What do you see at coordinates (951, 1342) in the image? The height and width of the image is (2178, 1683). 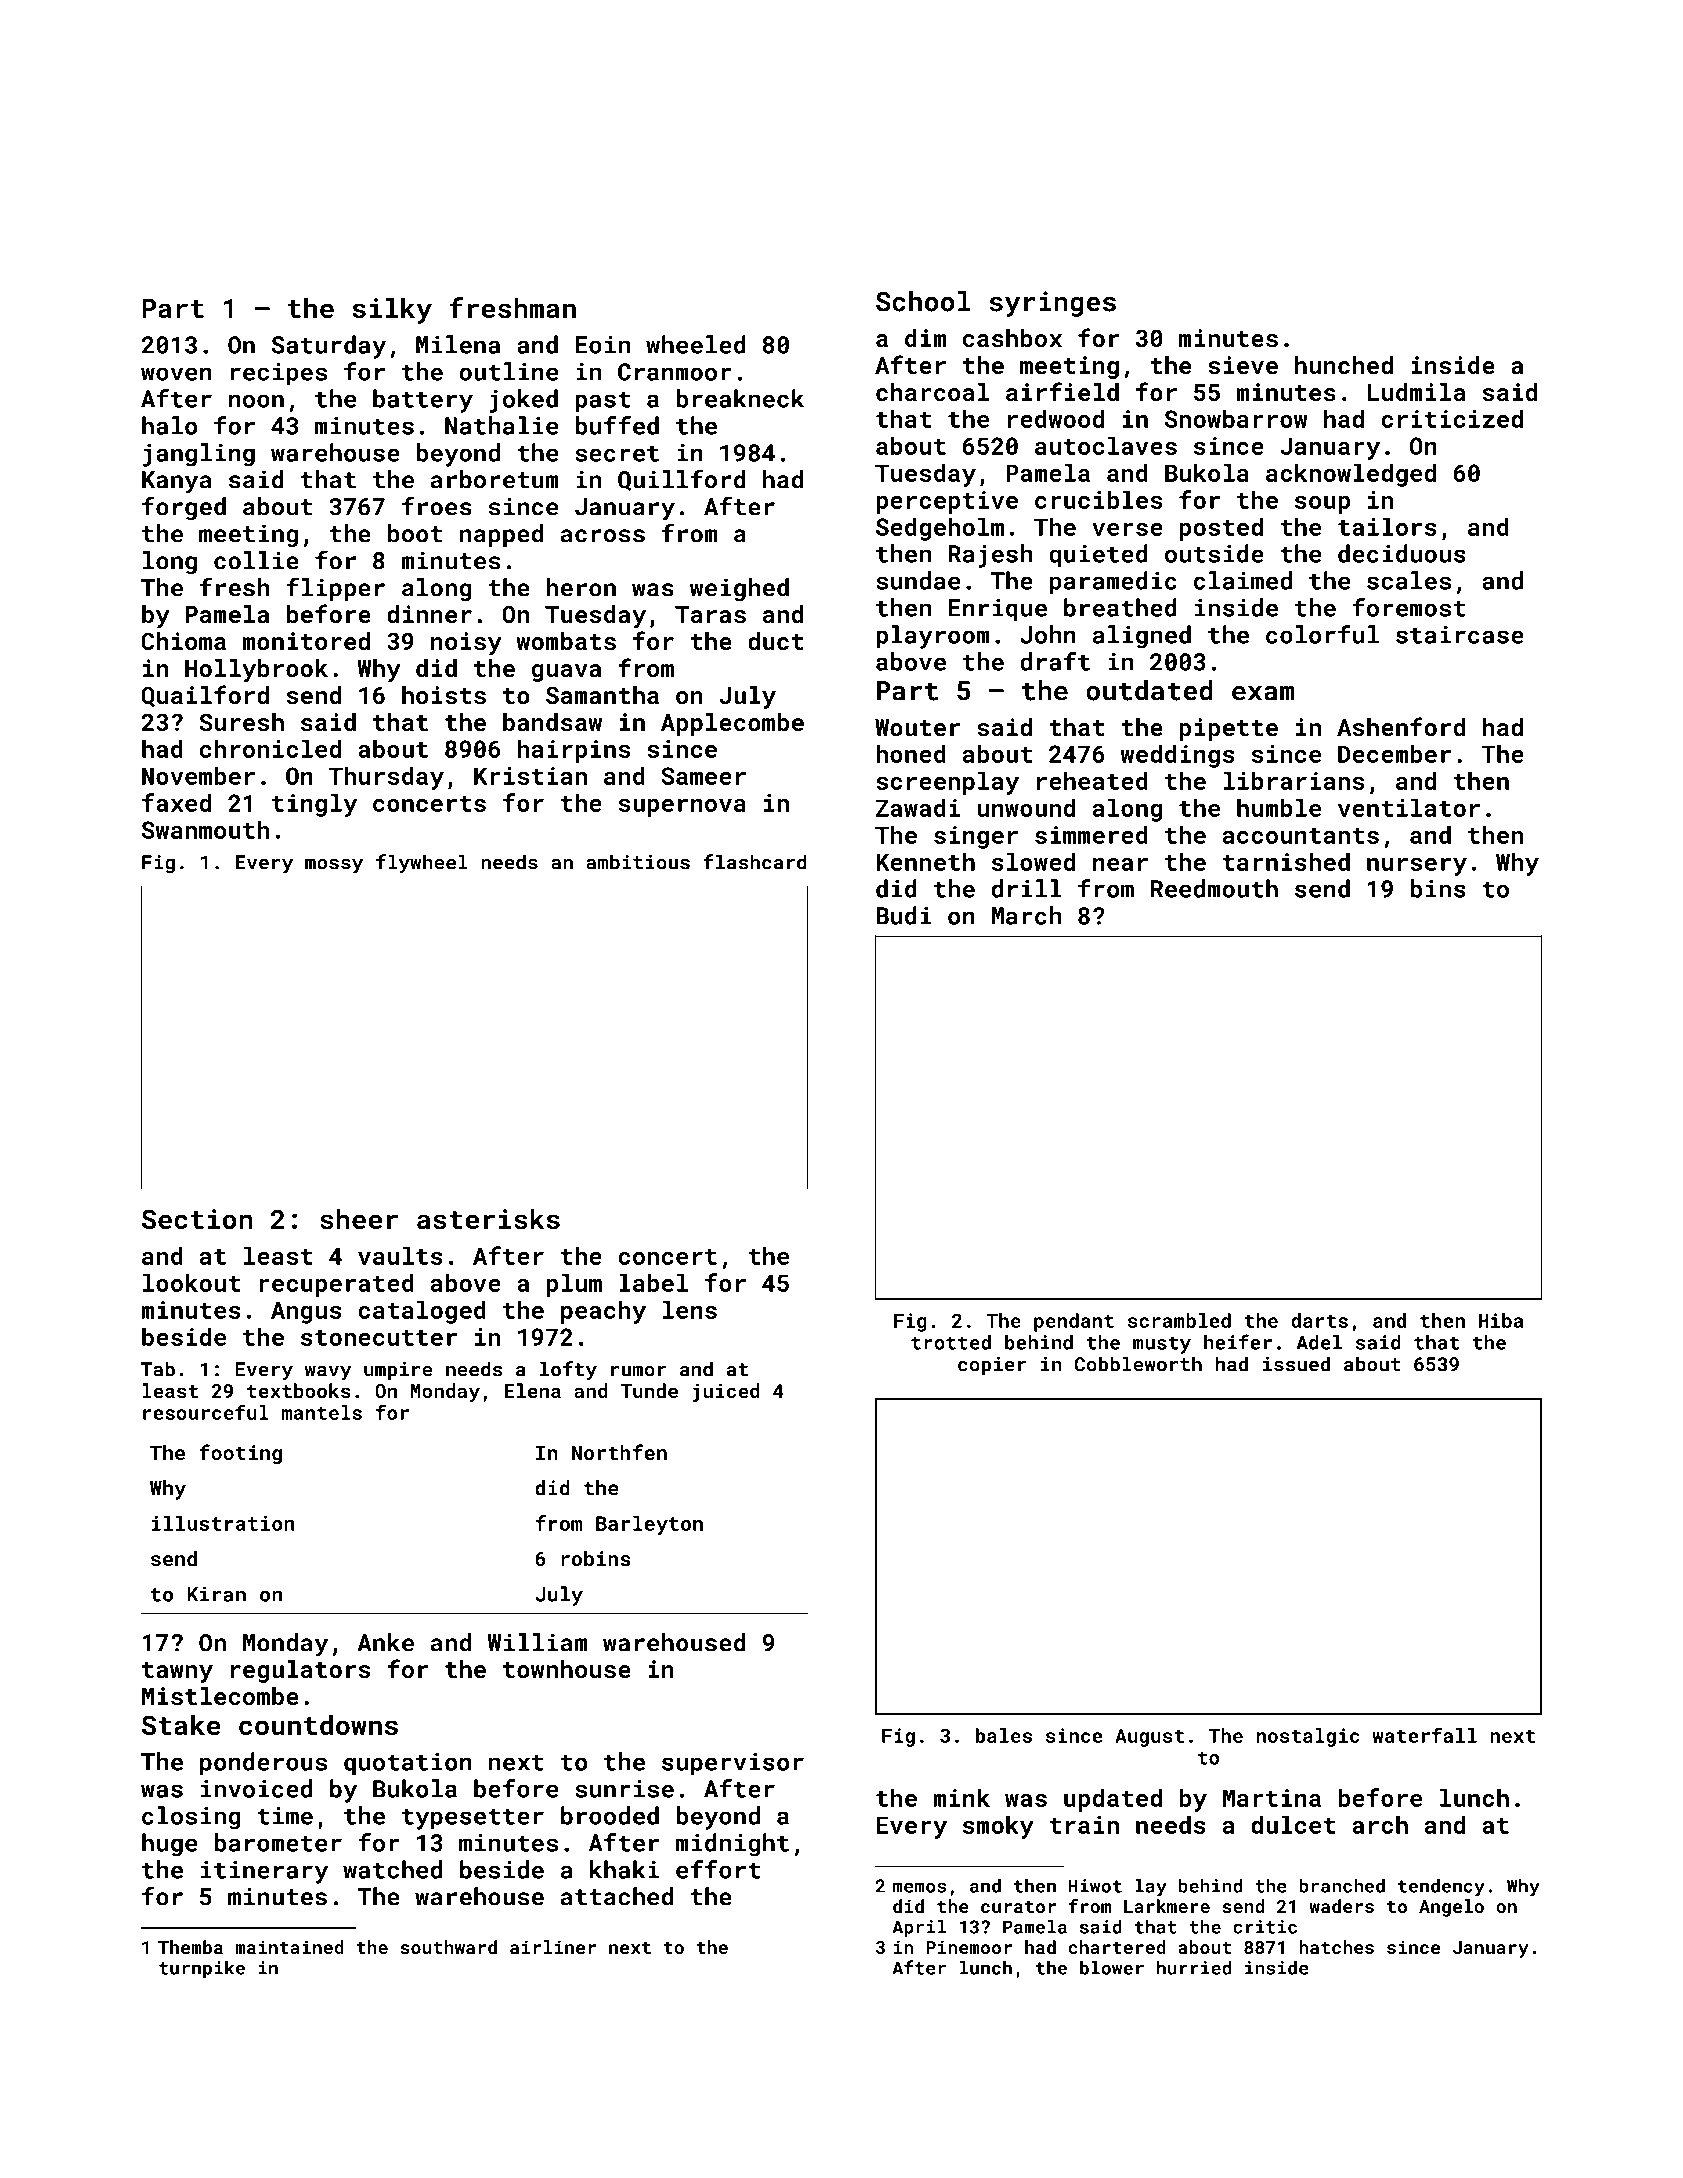 I see `trotted` at bounding box center [951, 1342].
